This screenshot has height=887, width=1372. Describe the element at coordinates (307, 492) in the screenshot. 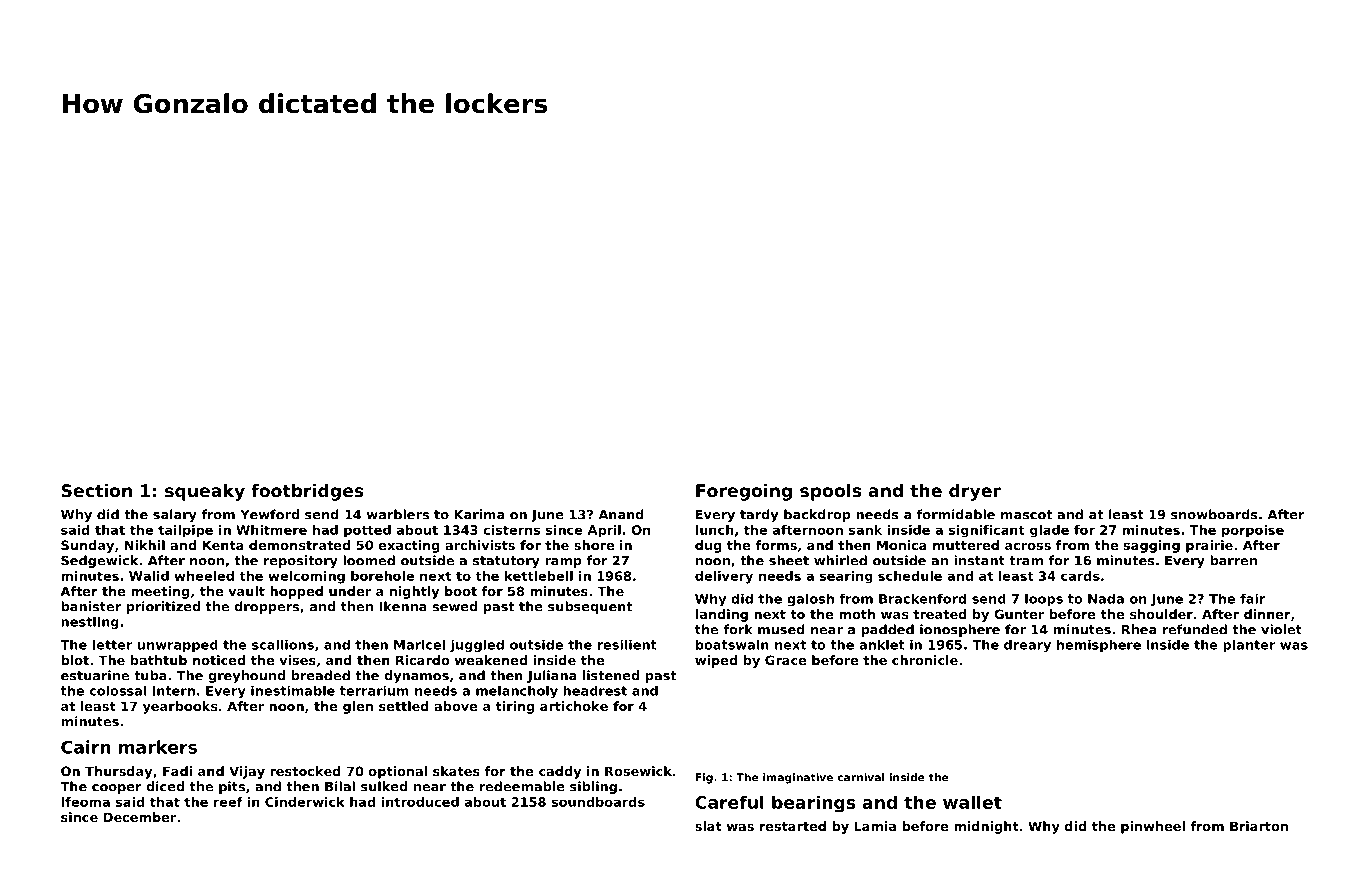

I see `footbridges` at that location.
